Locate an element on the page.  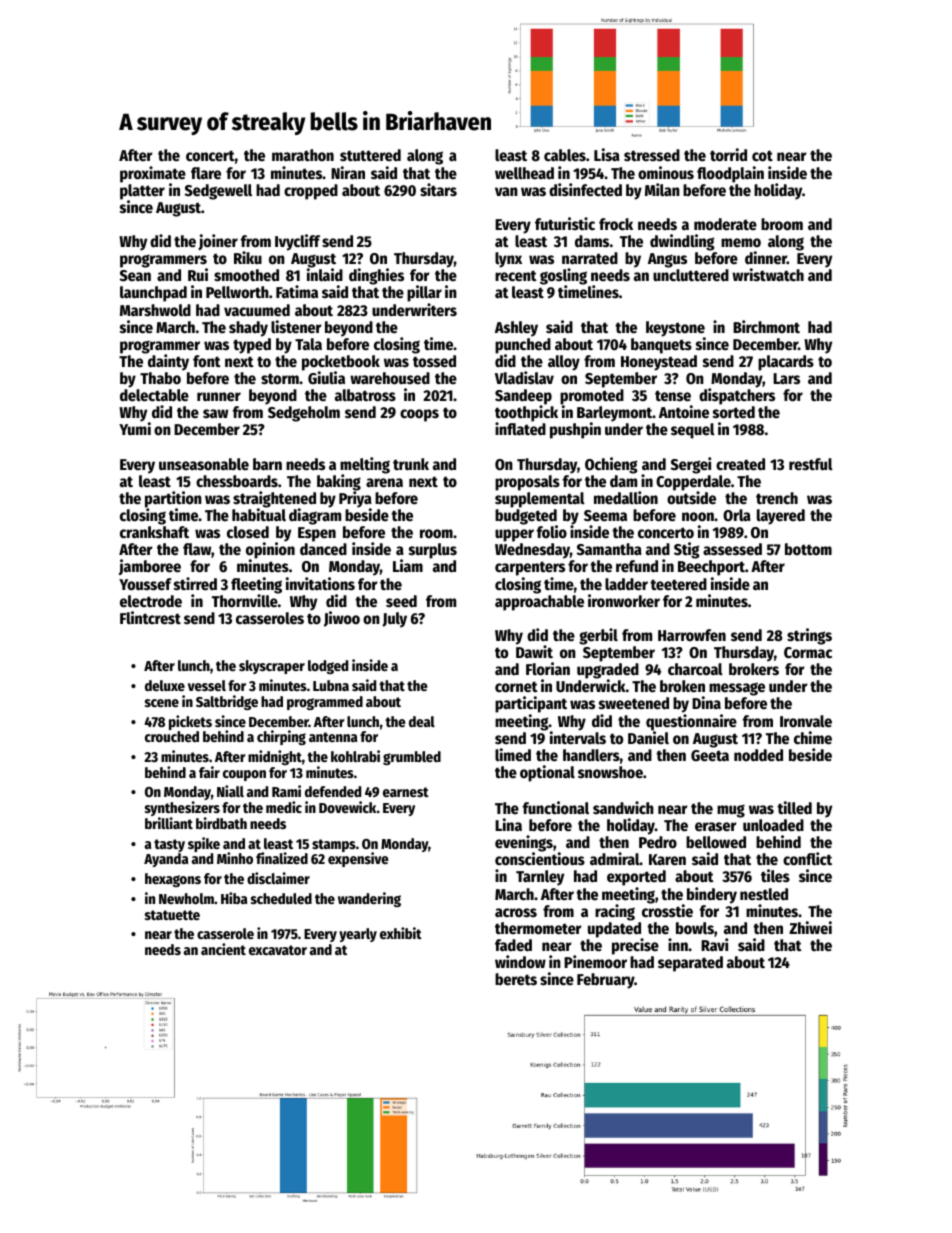
promoted is located at coordinates (592, 397).
